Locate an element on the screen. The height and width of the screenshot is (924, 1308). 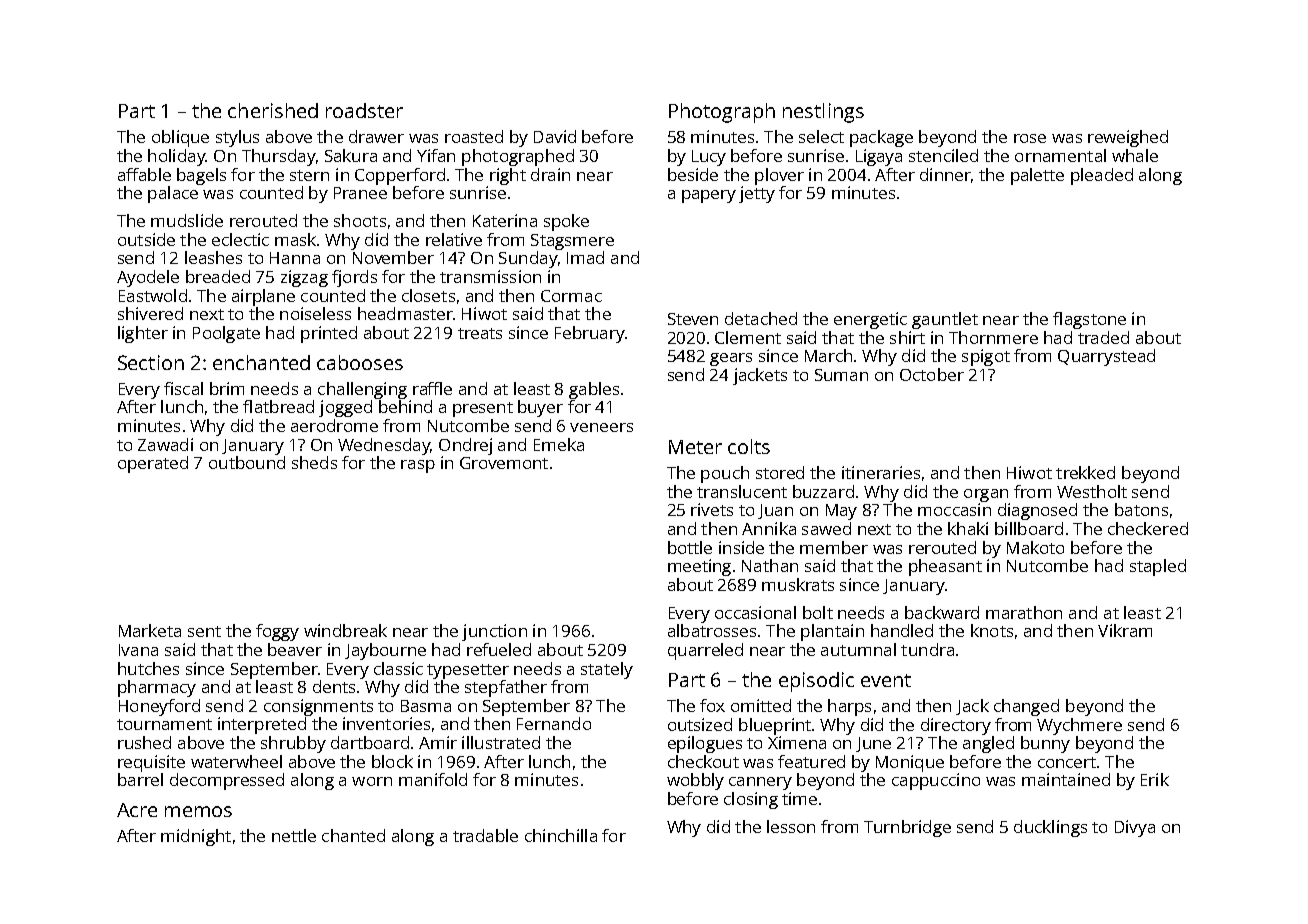
stored is located at coordinates (780, 472).
